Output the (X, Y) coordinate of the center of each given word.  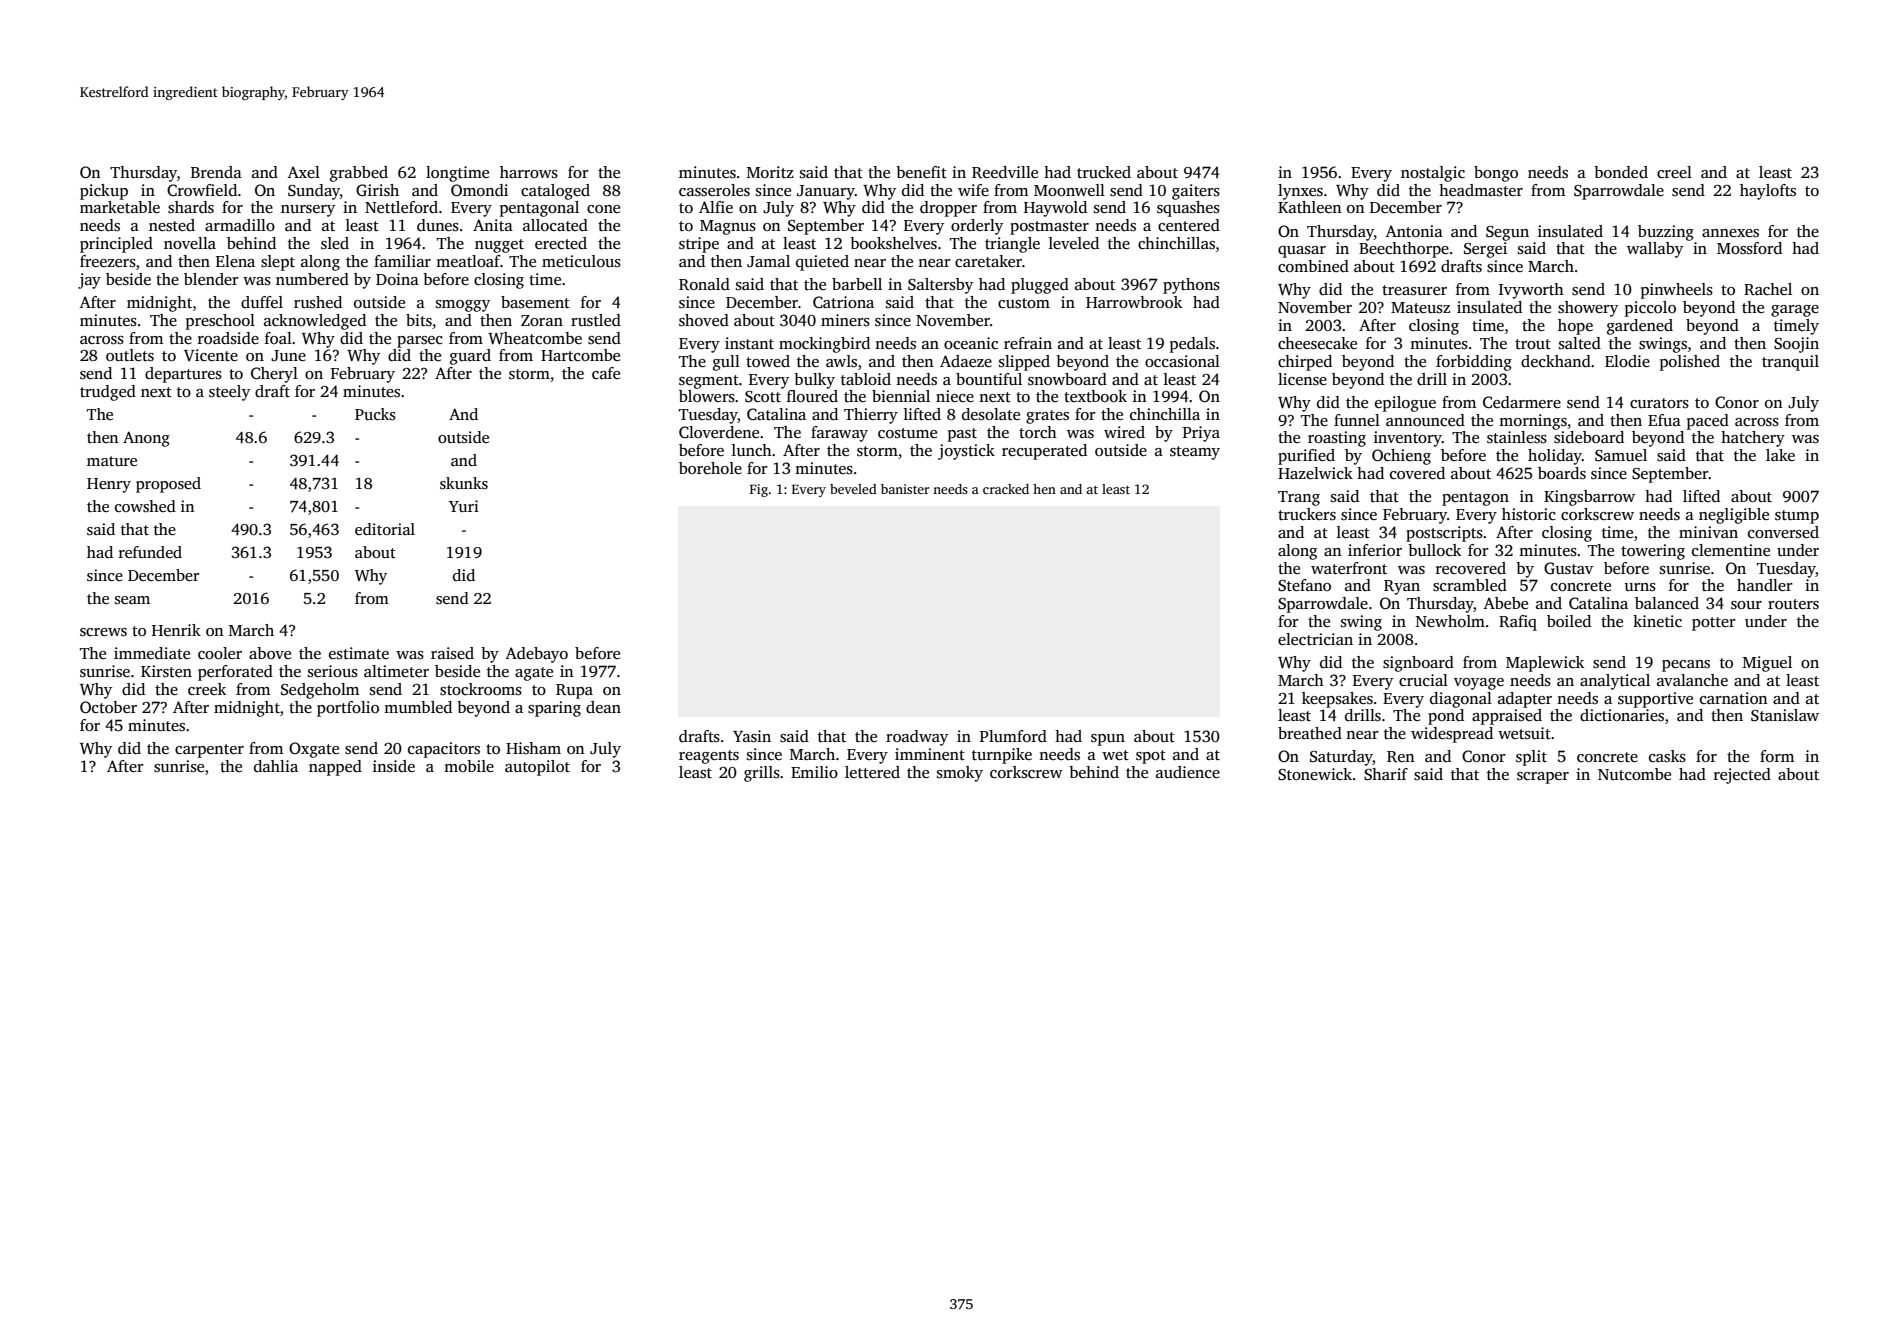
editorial (385, 529)
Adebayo (536, 655)
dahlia (276, 766)
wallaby (1655, 250)
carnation (1734, 698)
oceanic (971, 343)
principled (116, 245)
